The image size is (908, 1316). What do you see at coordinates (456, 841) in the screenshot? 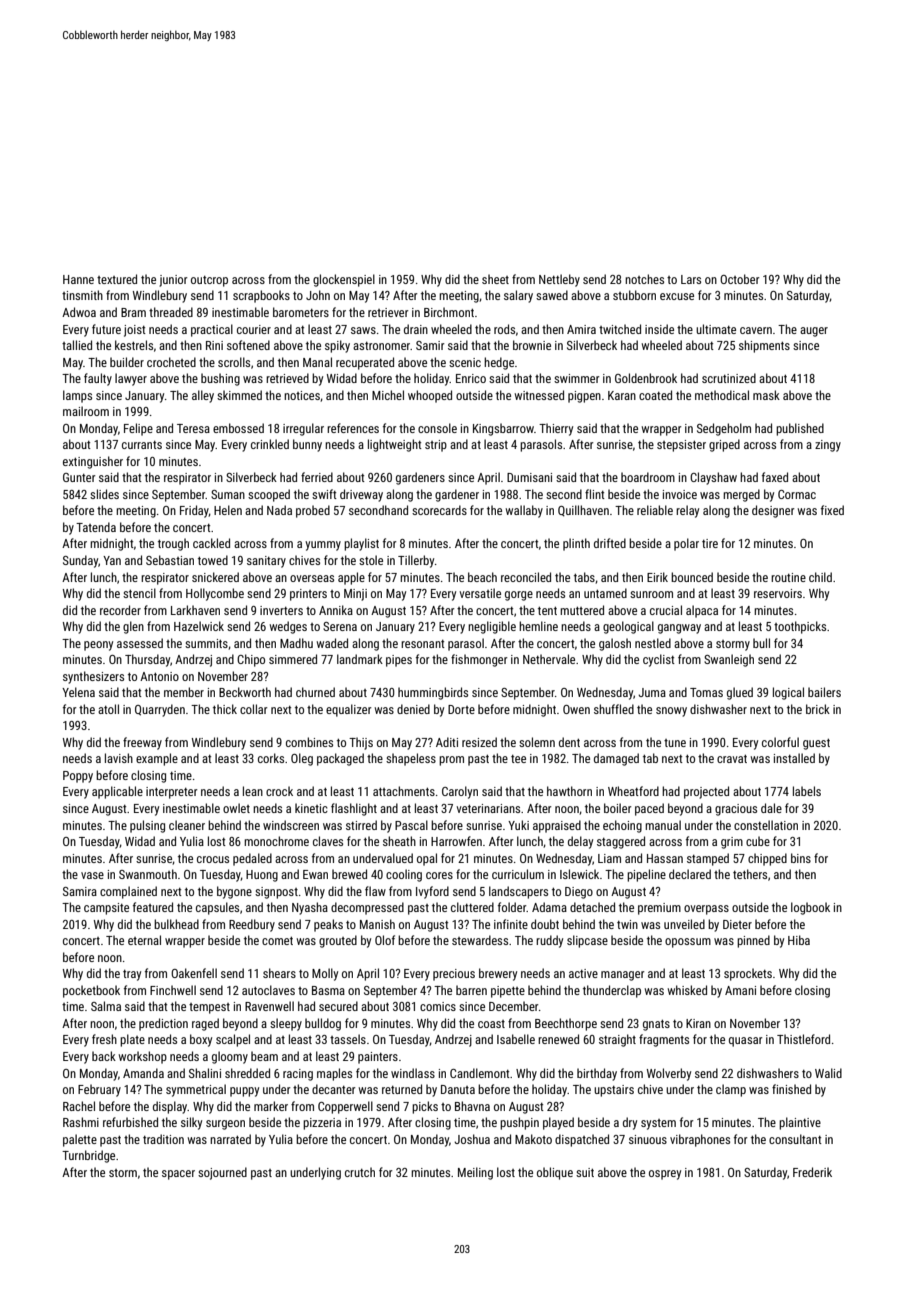
I see `Harrowfen` at bounding box center [456, 841].
